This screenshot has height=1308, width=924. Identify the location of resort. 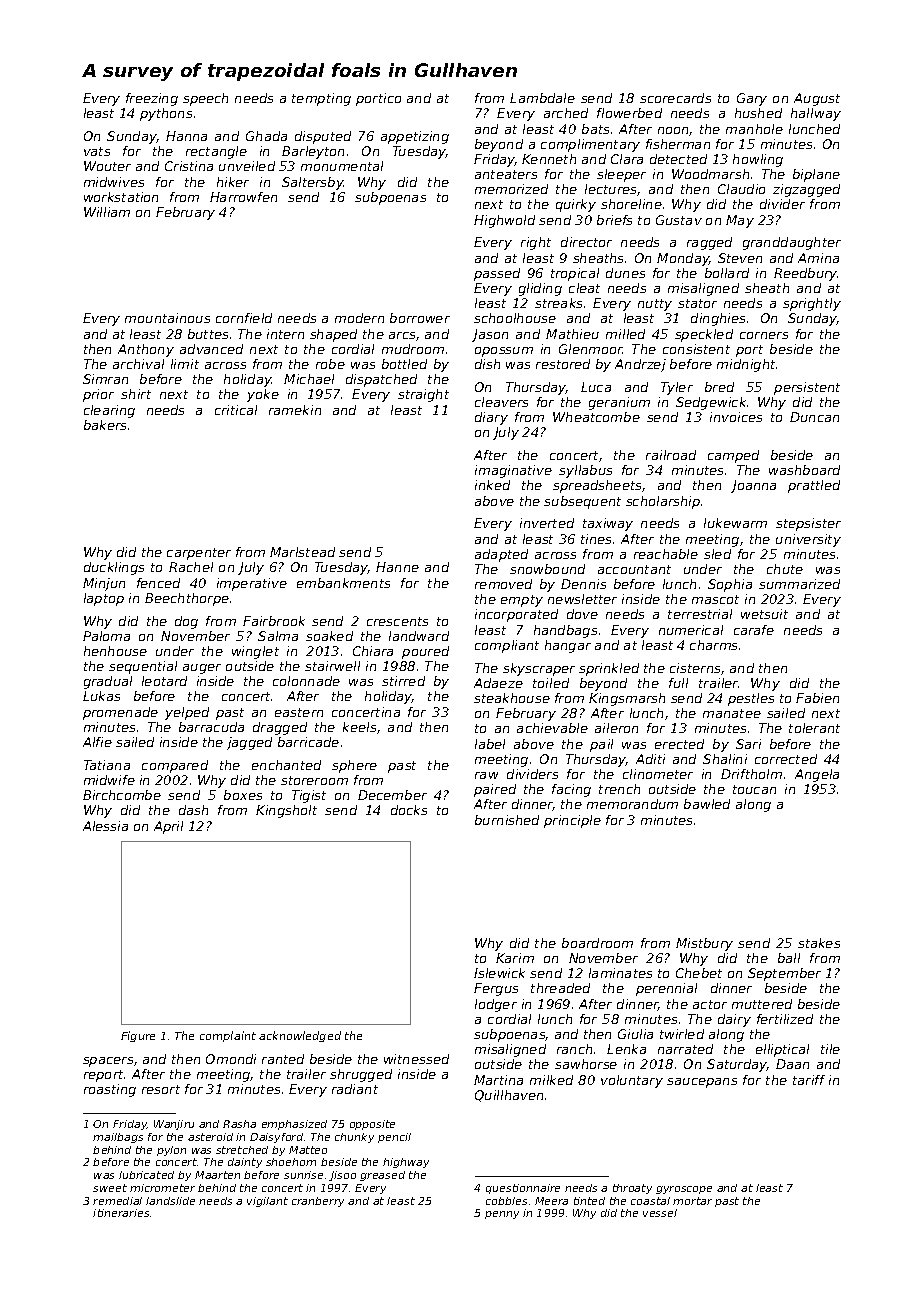
(161, 1089).
